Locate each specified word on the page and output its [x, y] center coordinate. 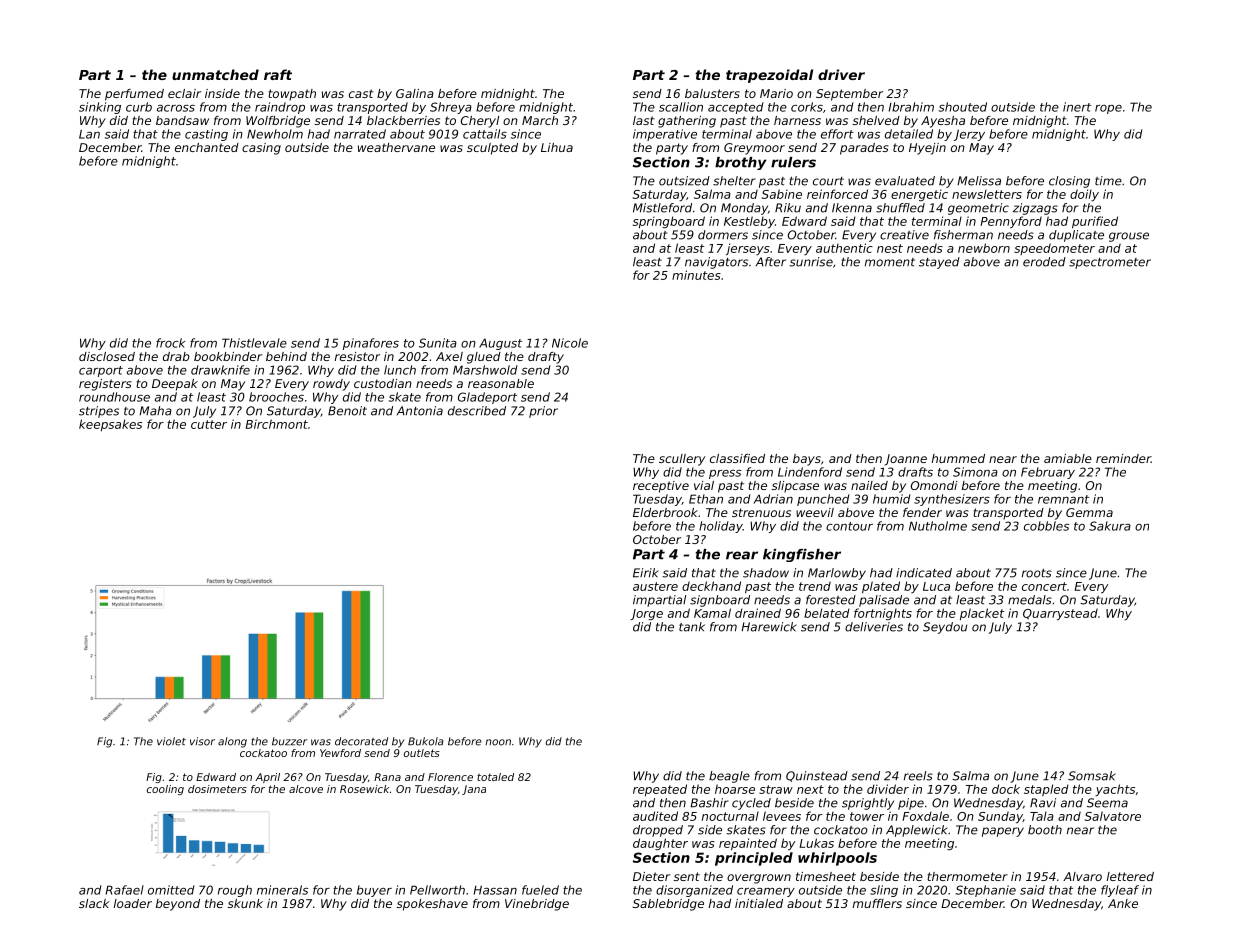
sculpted [492, 149]
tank [692, 627]
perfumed [134, 95]
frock [170, 343]
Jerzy [969, 135]
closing [1069, 182]
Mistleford [662, 208]
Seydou [945, 628]
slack [94, 903]
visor [202, 741]
